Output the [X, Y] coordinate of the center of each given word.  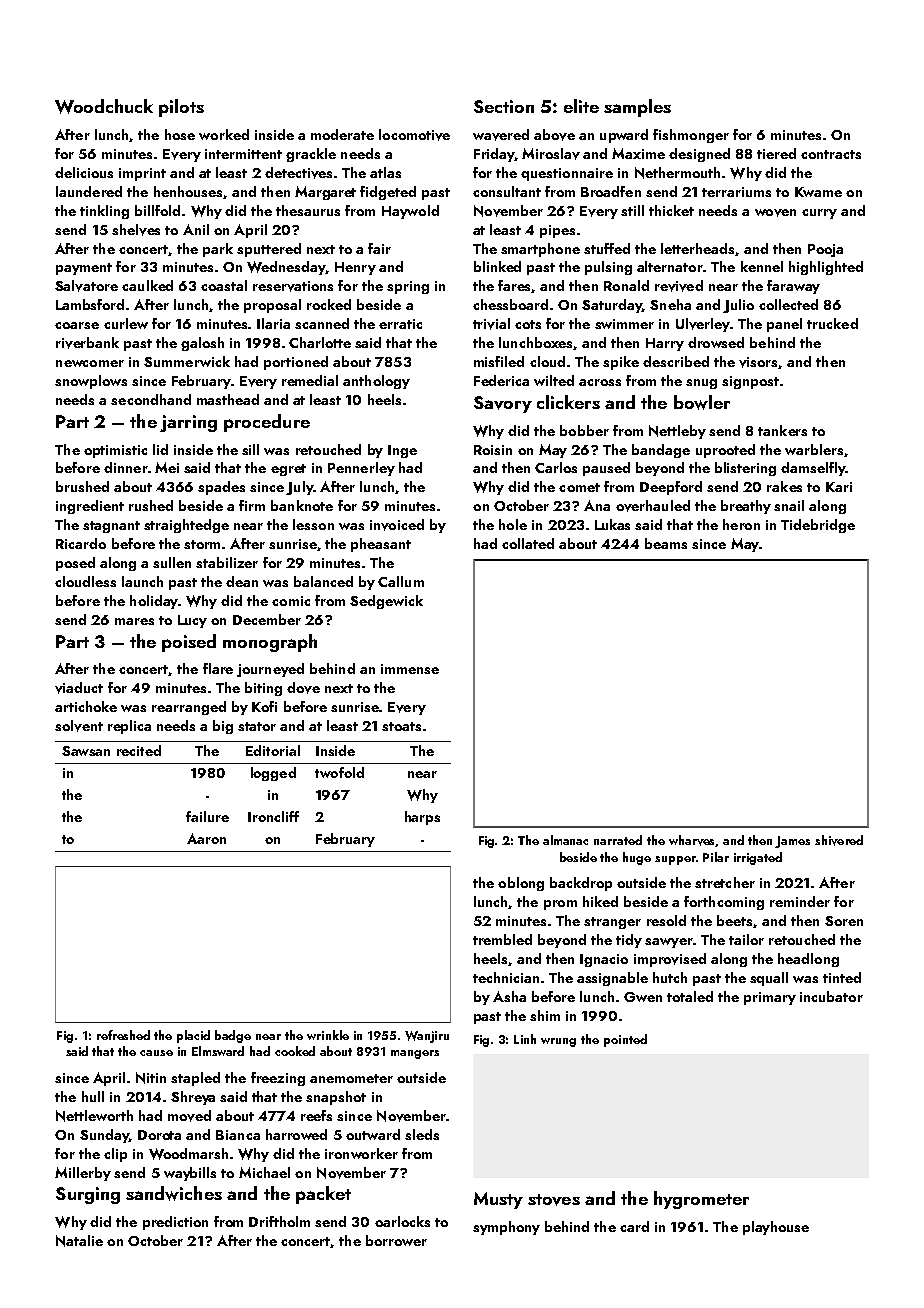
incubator [831, 996]
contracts [831, 154]
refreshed [123, 1035]
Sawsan [86, 751]
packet [323, 1195]
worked [224, 134]
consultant [507, 191]
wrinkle [328, 1035]
